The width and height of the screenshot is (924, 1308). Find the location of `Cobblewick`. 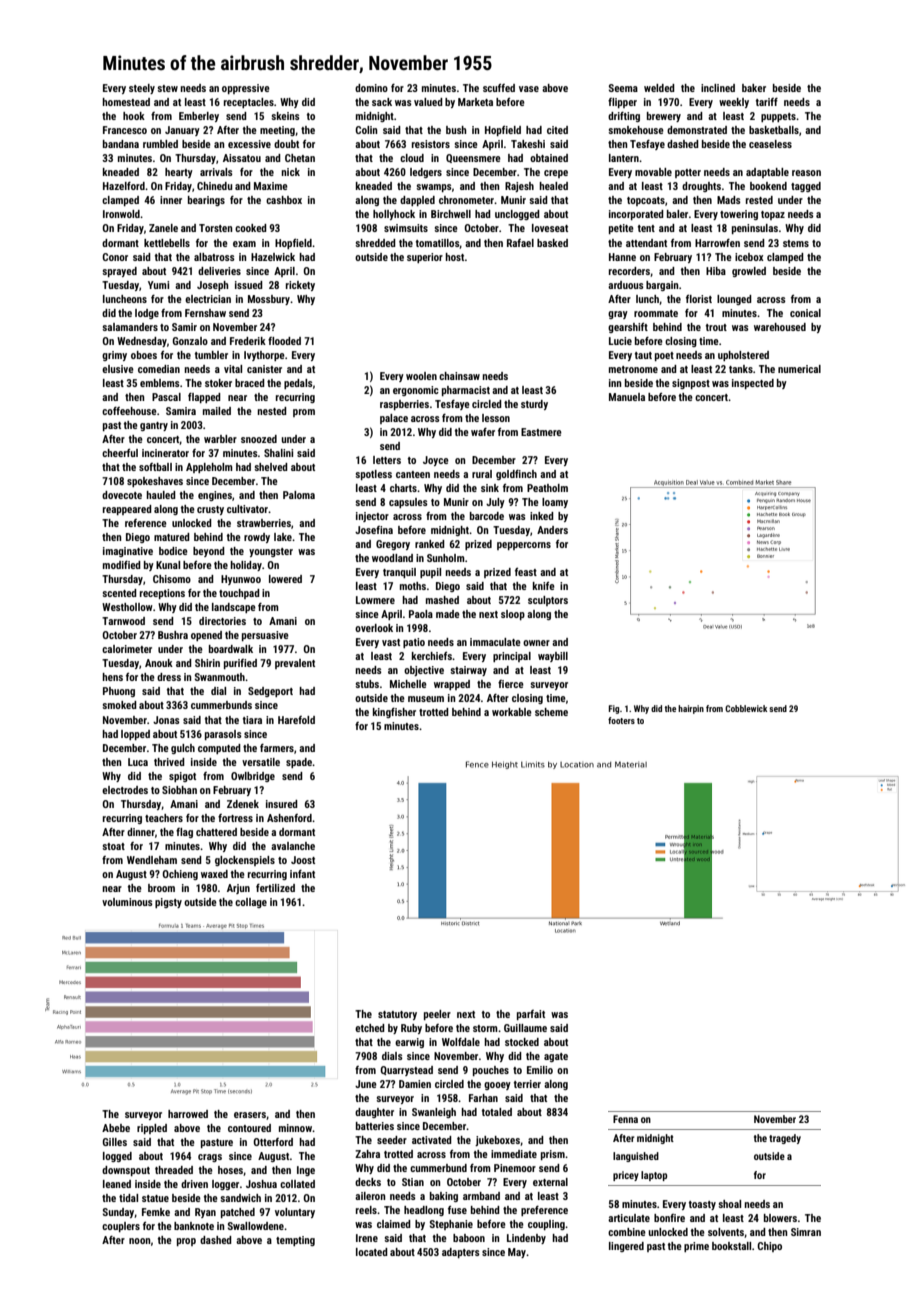

Cobblewick is located at coordinates (746, 708).
